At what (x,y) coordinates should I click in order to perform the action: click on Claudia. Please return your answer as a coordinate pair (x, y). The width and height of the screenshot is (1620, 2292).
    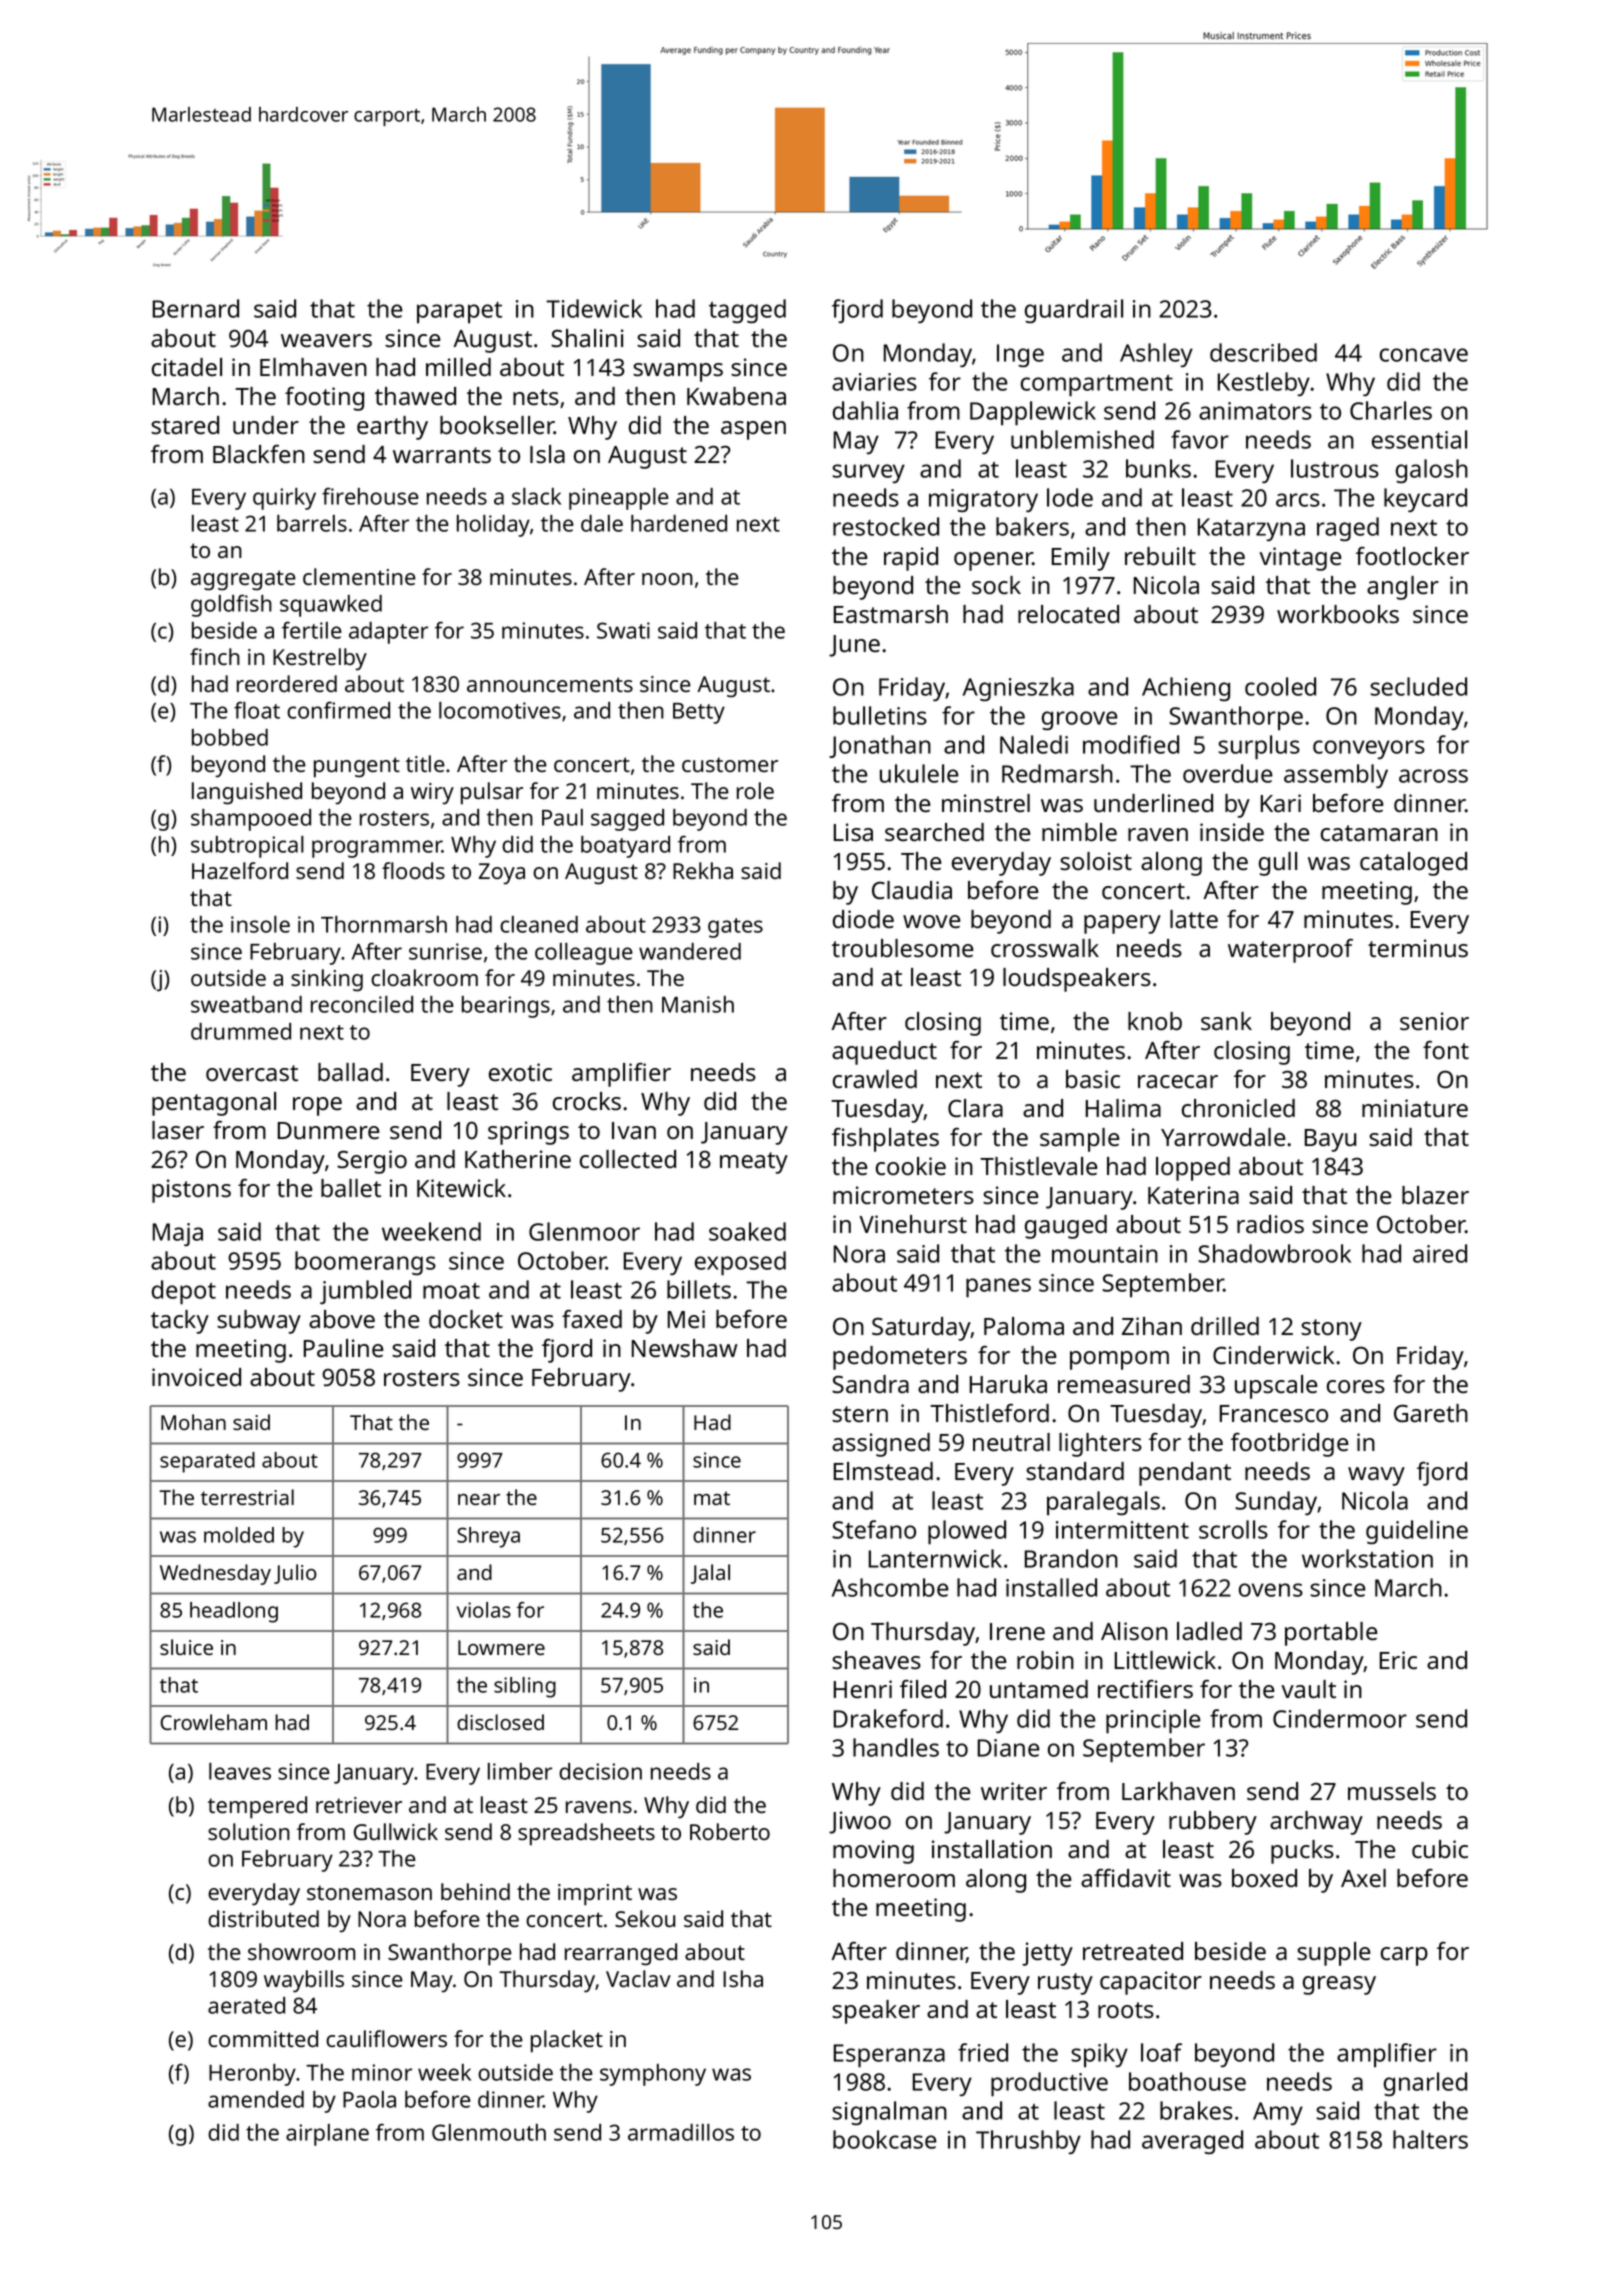
    Looking at the image, I should click on (912, 890).
